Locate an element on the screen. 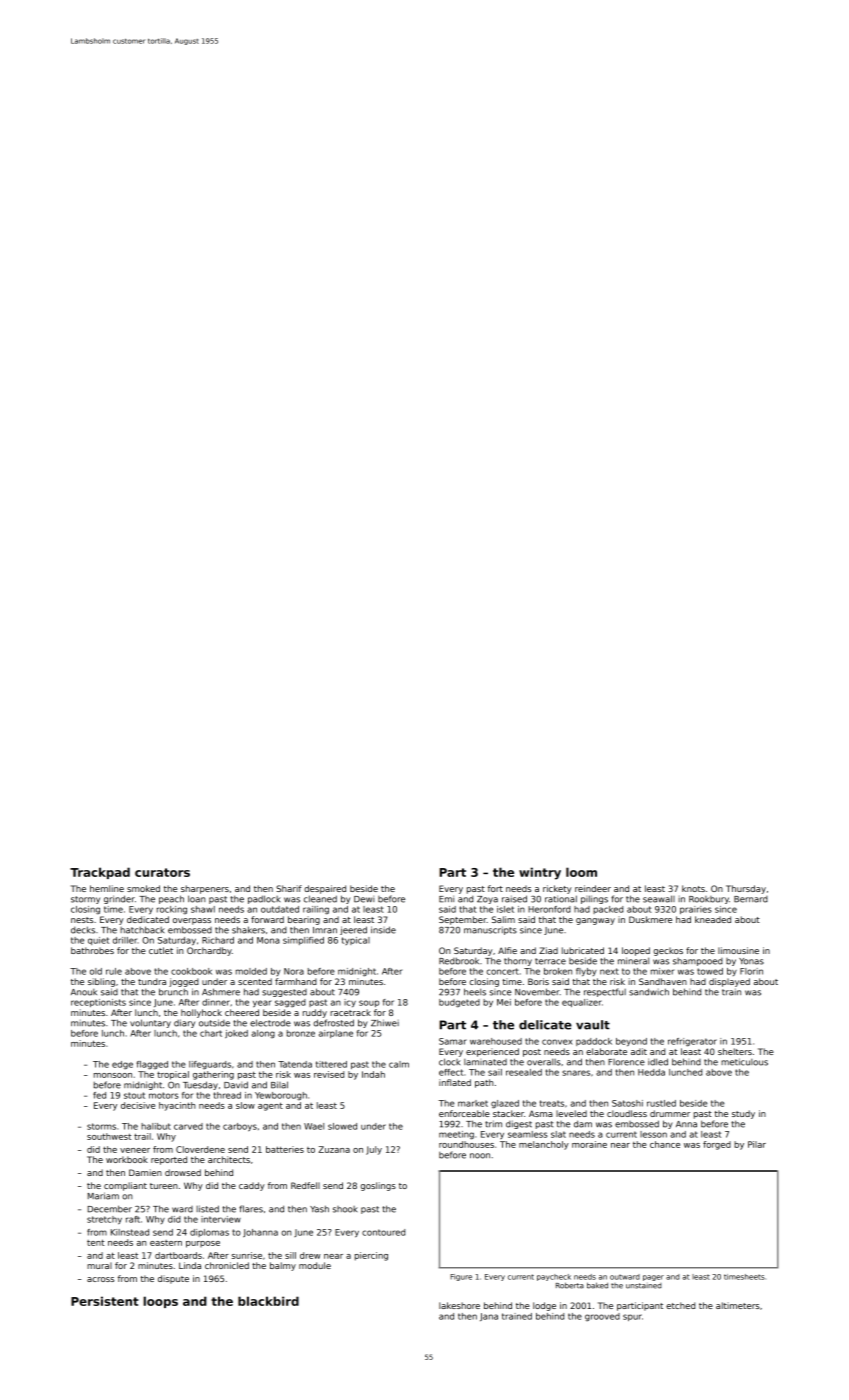 The width and height of the screenshot is (849, 1400). monsoon is located at coordinates (113, 1075).
